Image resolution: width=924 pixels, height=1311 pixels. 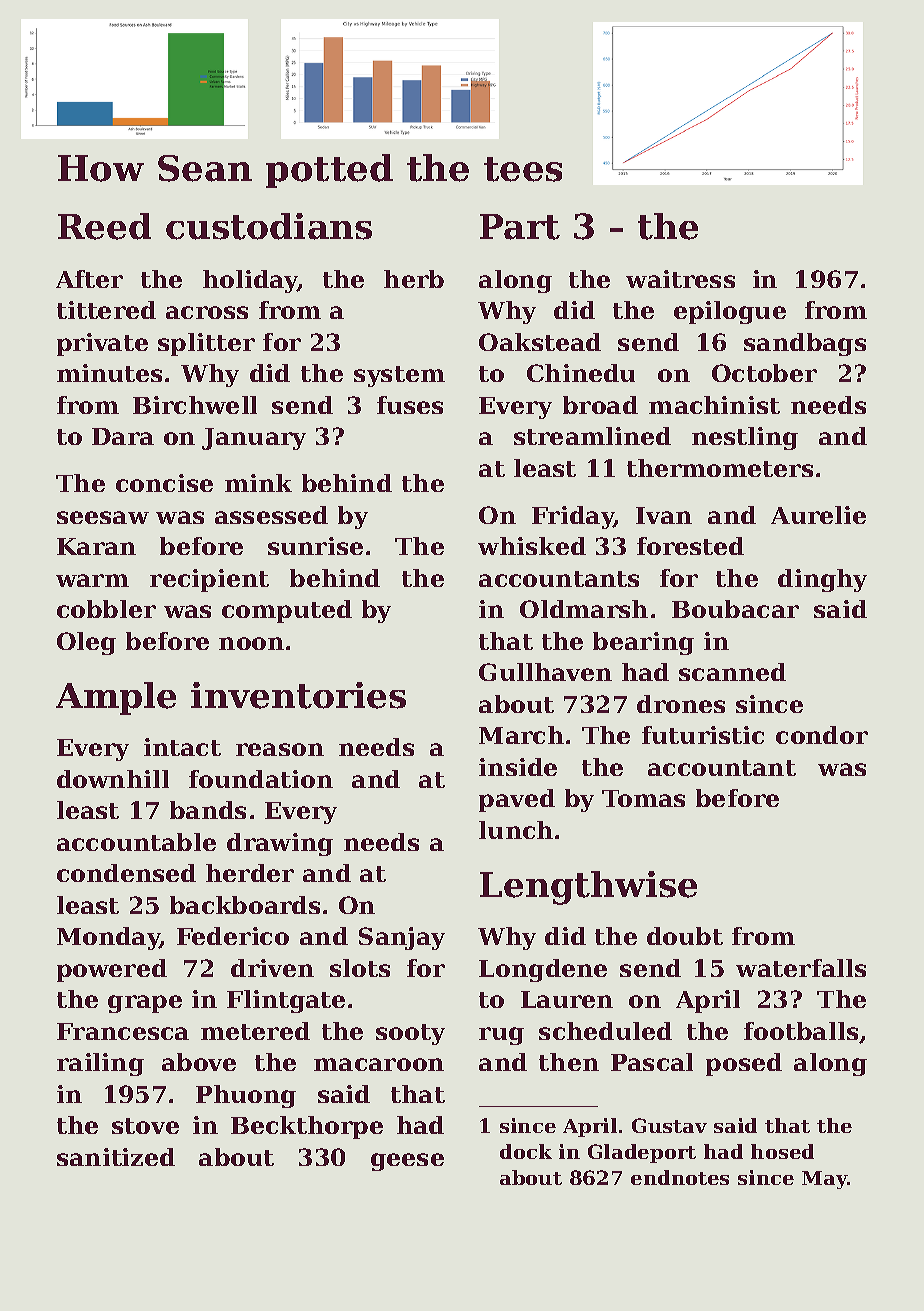 I want to click on recipient, so click(x=209, y=580).
